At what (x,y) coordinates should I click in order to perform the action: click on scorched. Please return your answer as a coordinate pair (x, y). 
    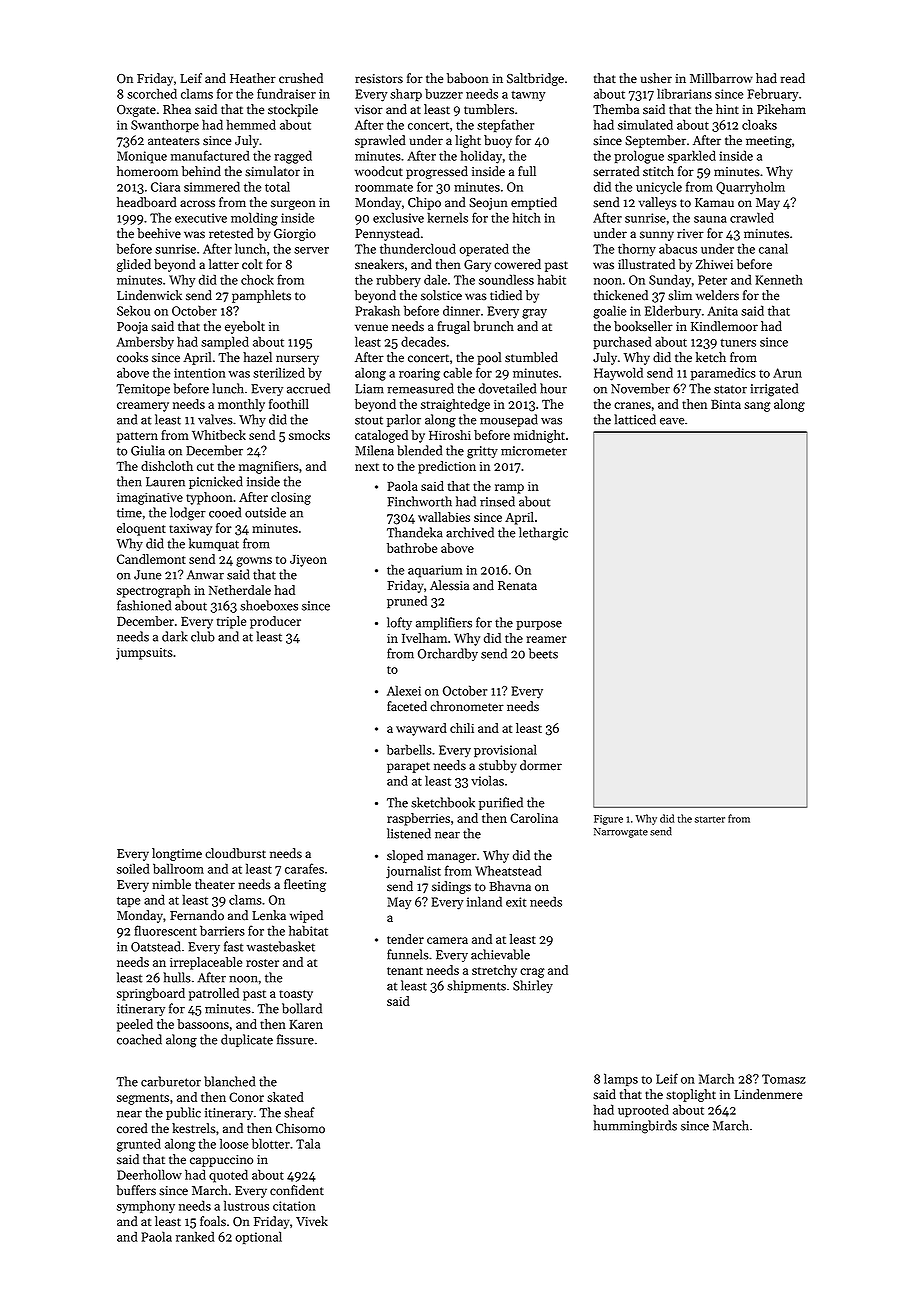
    Looking at the image, I should click on (152, 93).
